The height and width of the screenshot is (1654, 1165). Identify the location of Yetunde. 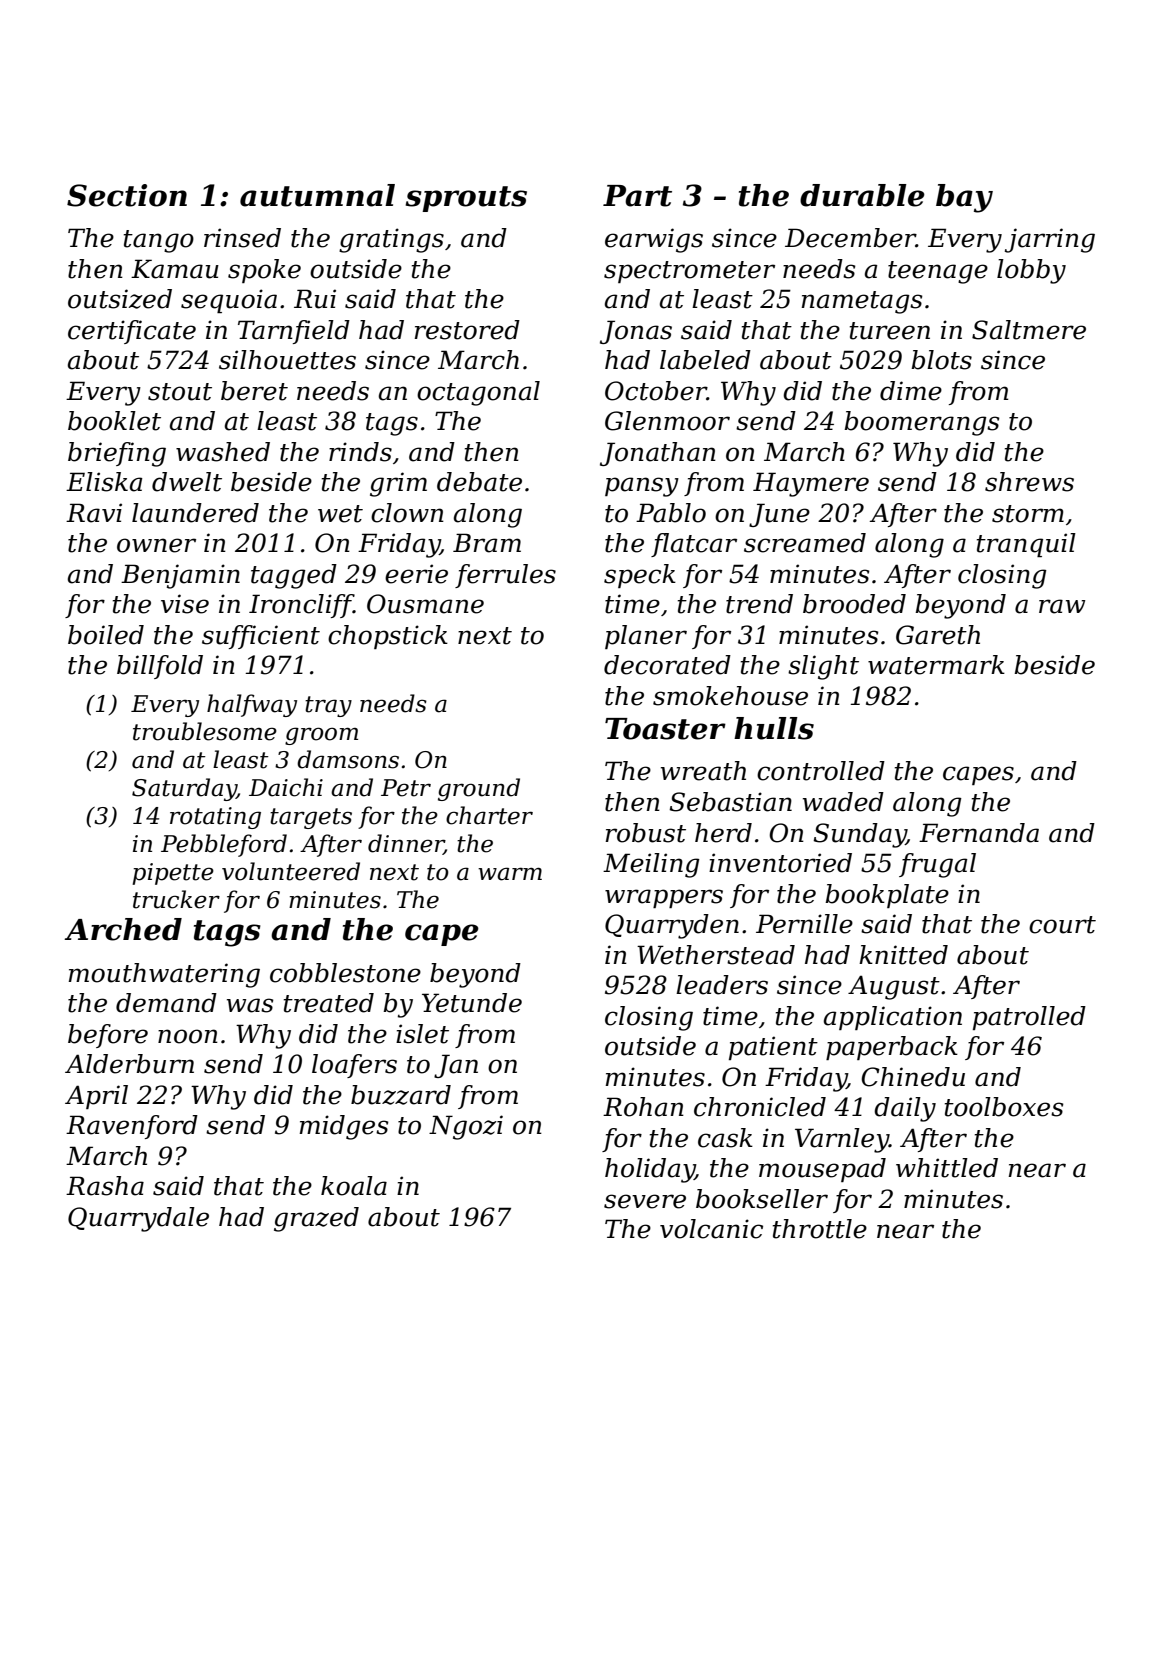
(472, 1003).
